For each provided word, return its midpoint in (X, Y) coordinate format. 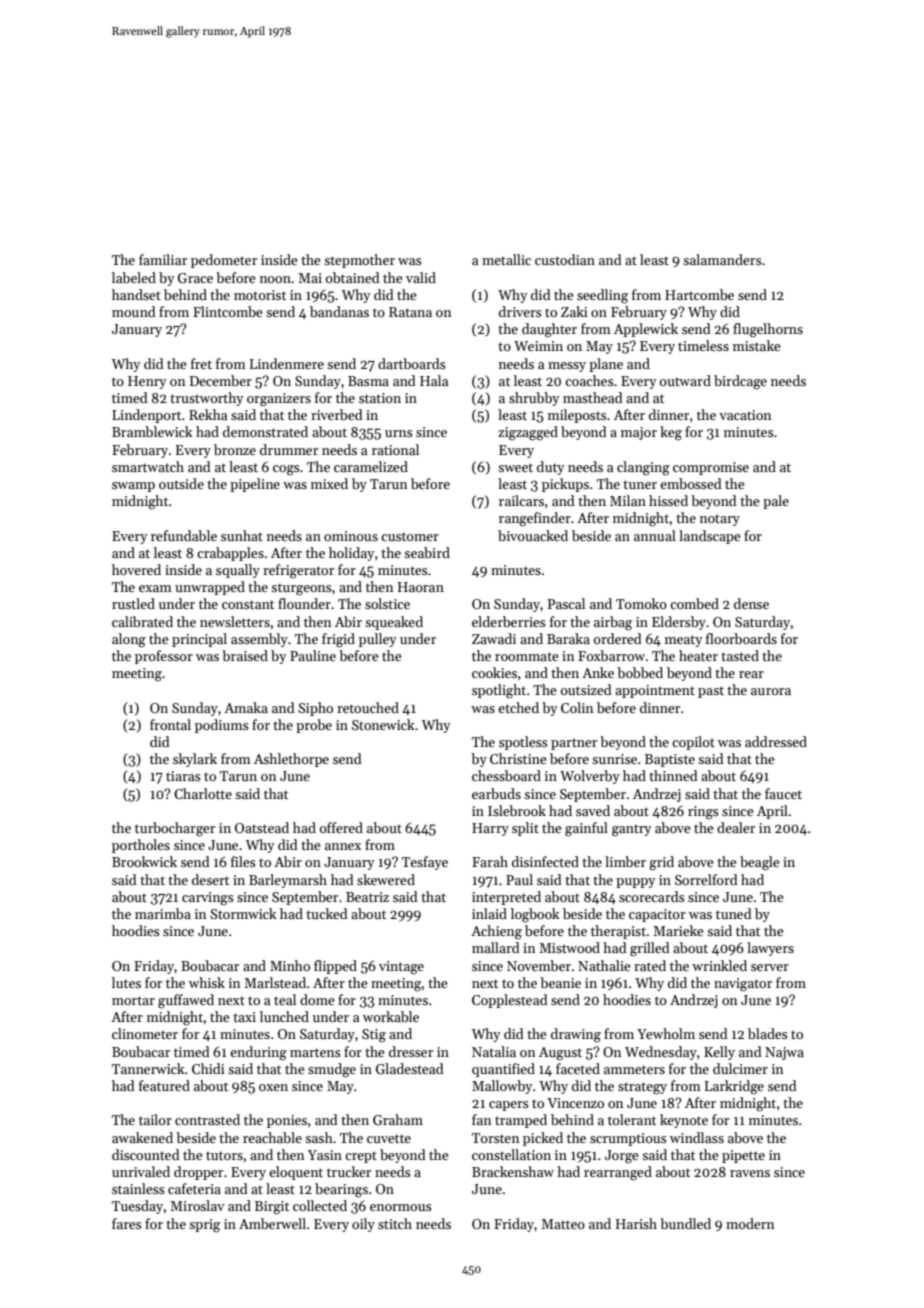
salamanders (722, 259)
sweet (515, 467)
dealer (736, 827)
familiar (163, 259)
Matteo (563, 1224)
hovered (136, 569)
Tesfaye (425, 863)
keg (671, 433)
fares (126, 1223)
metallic (506, 259)
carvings (207, 899)
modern (750, 1223)
